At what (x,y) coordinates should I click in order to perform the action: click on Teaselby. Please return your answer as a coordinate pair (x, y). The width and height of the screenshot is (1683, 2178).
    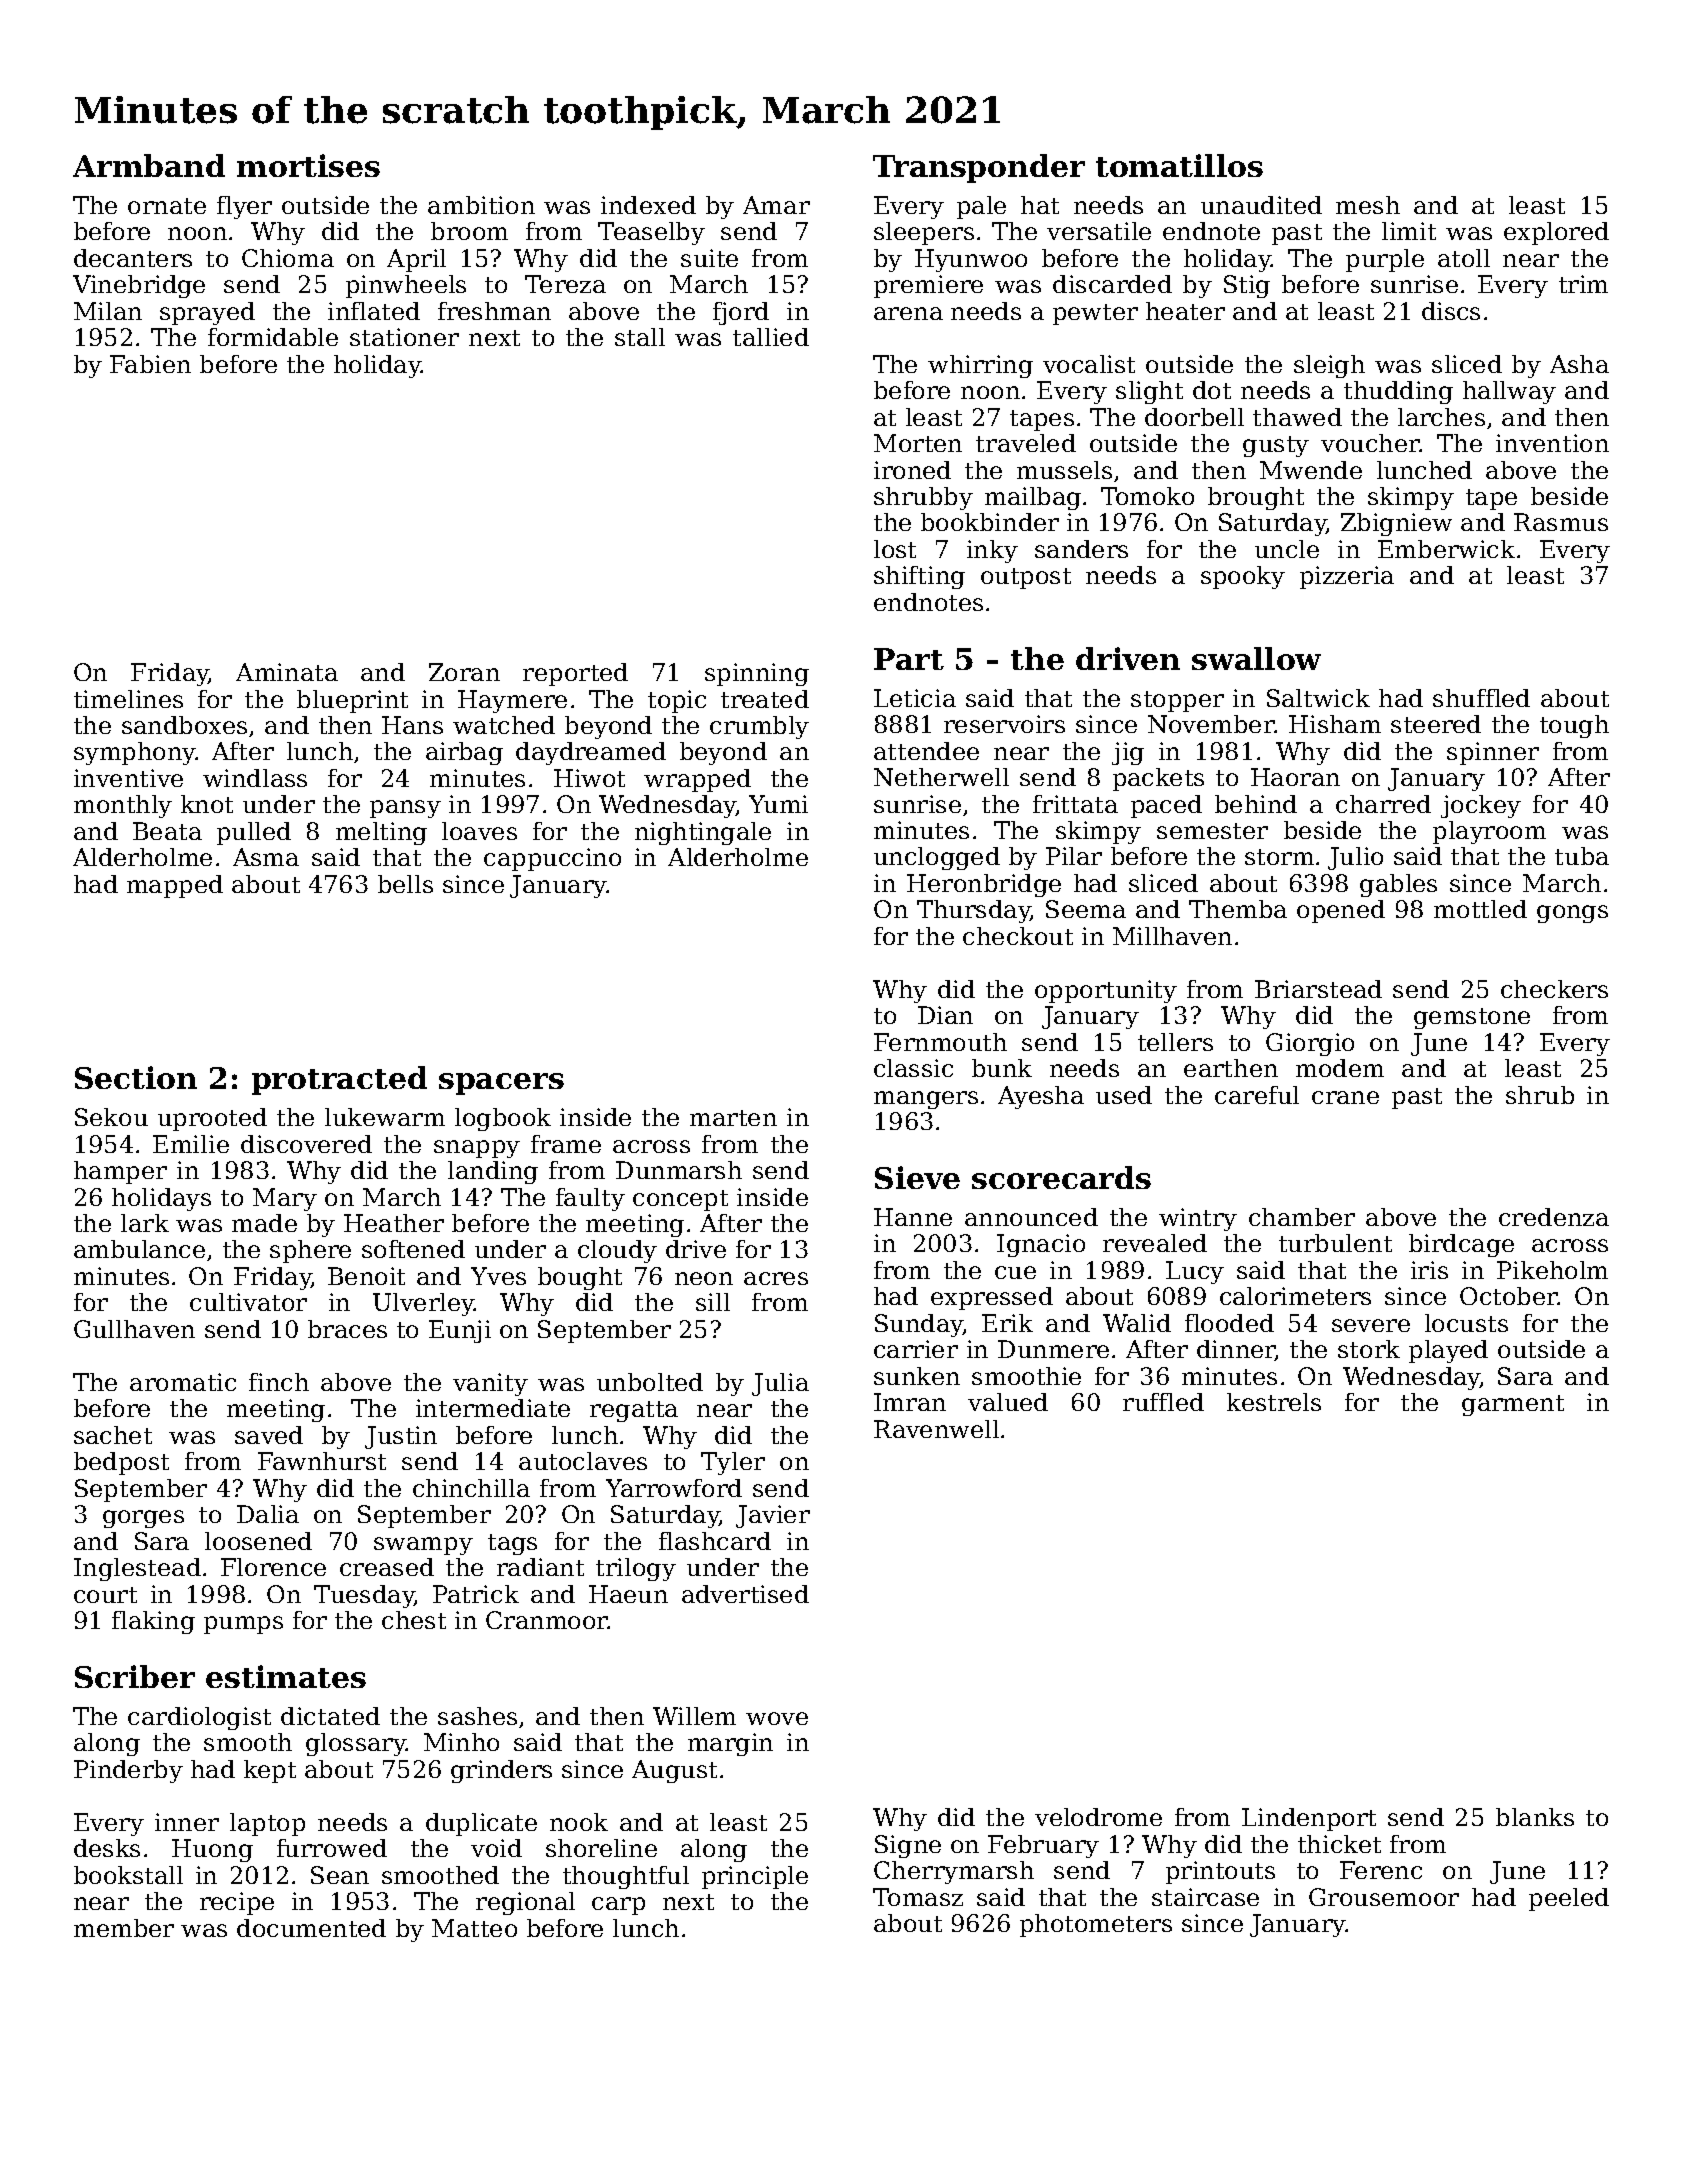
    Looking at the image, I should click on (651, 233).
